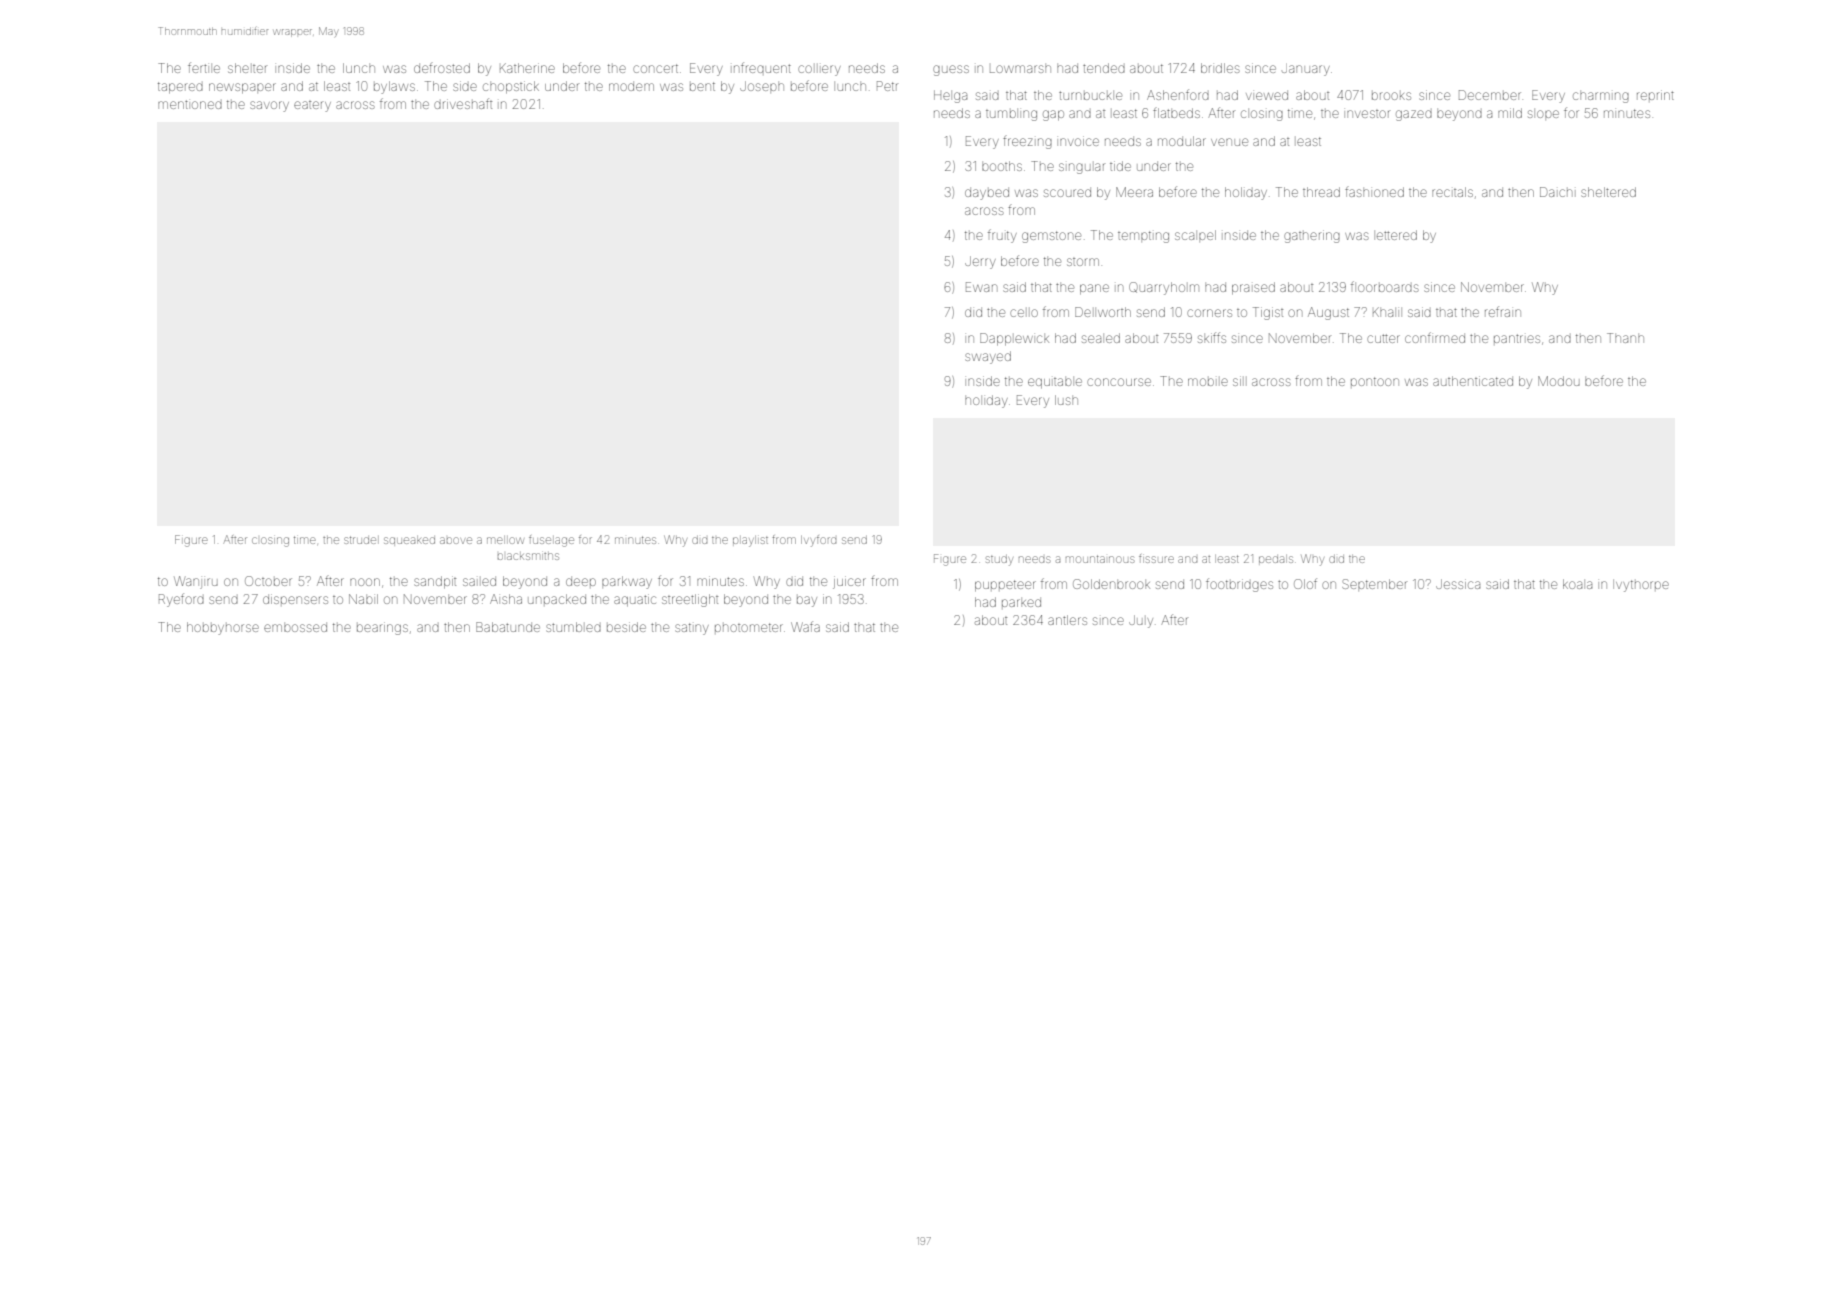  What do you see at coordinates (382, 628) in the document?
I see `bearings` at bounding box center [382, 628].
